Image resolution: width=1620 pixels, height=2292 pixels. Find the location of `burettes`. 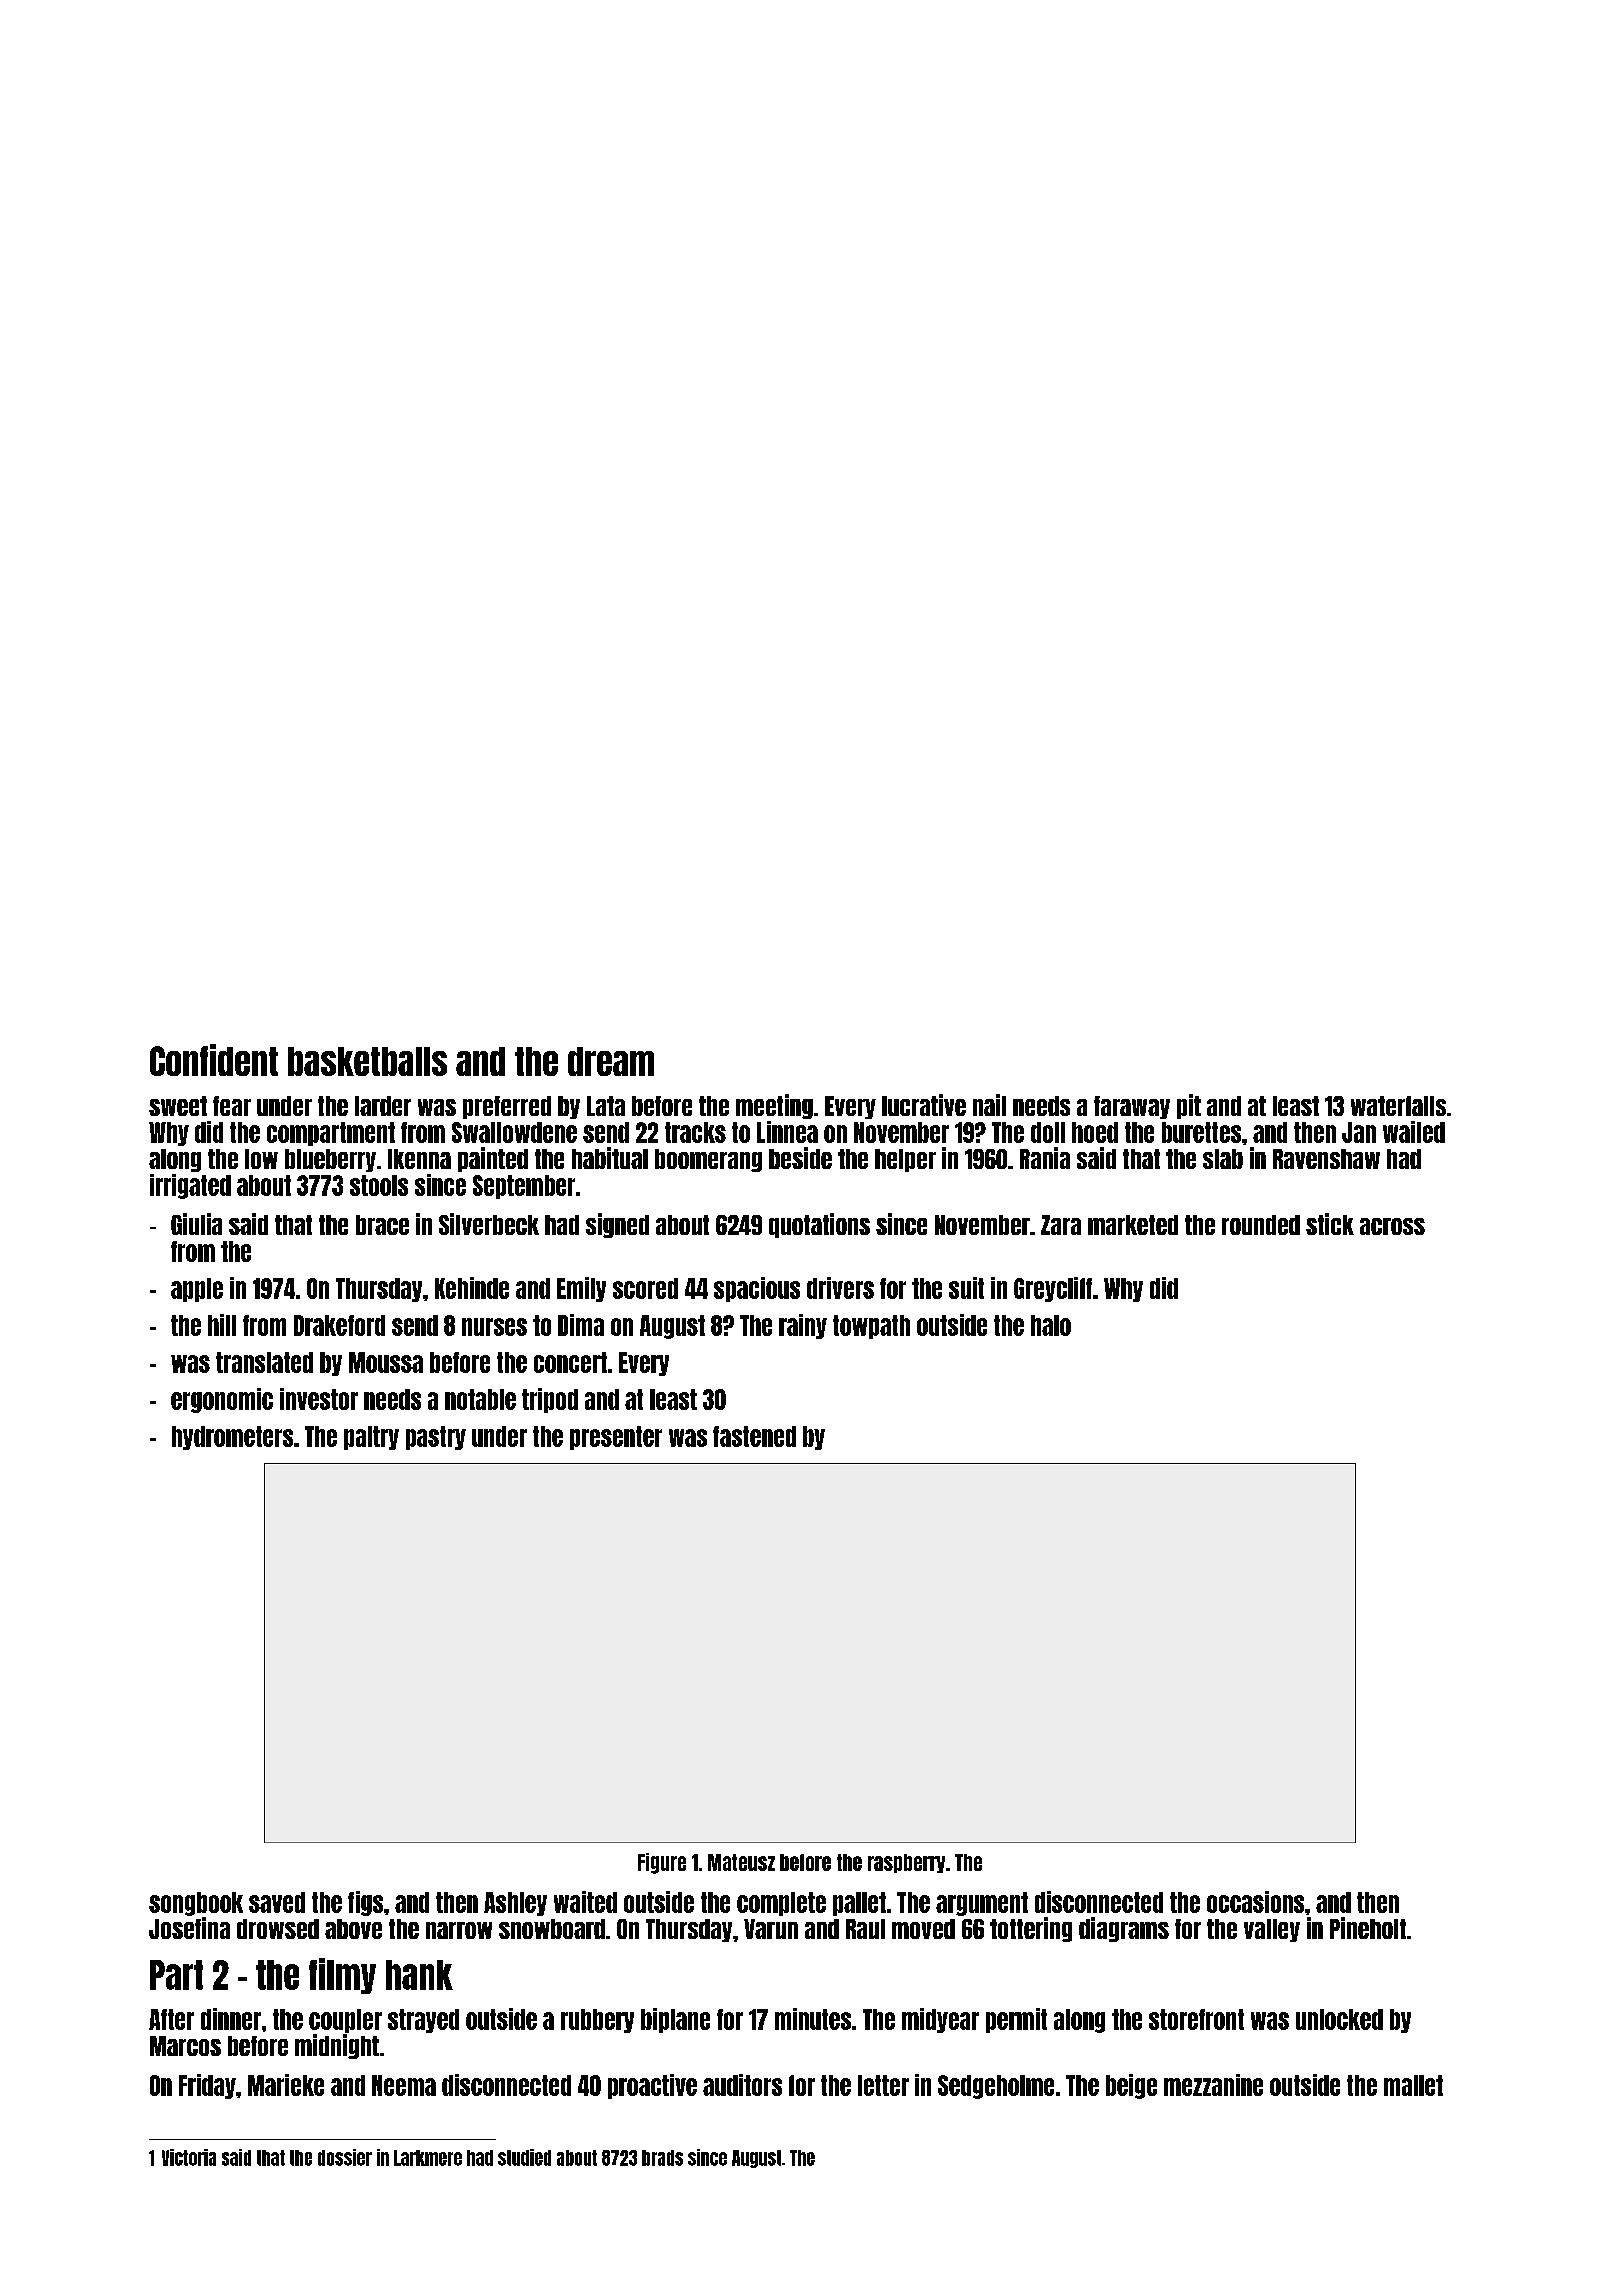

burettes is located at coordinates (1201, 1132).
